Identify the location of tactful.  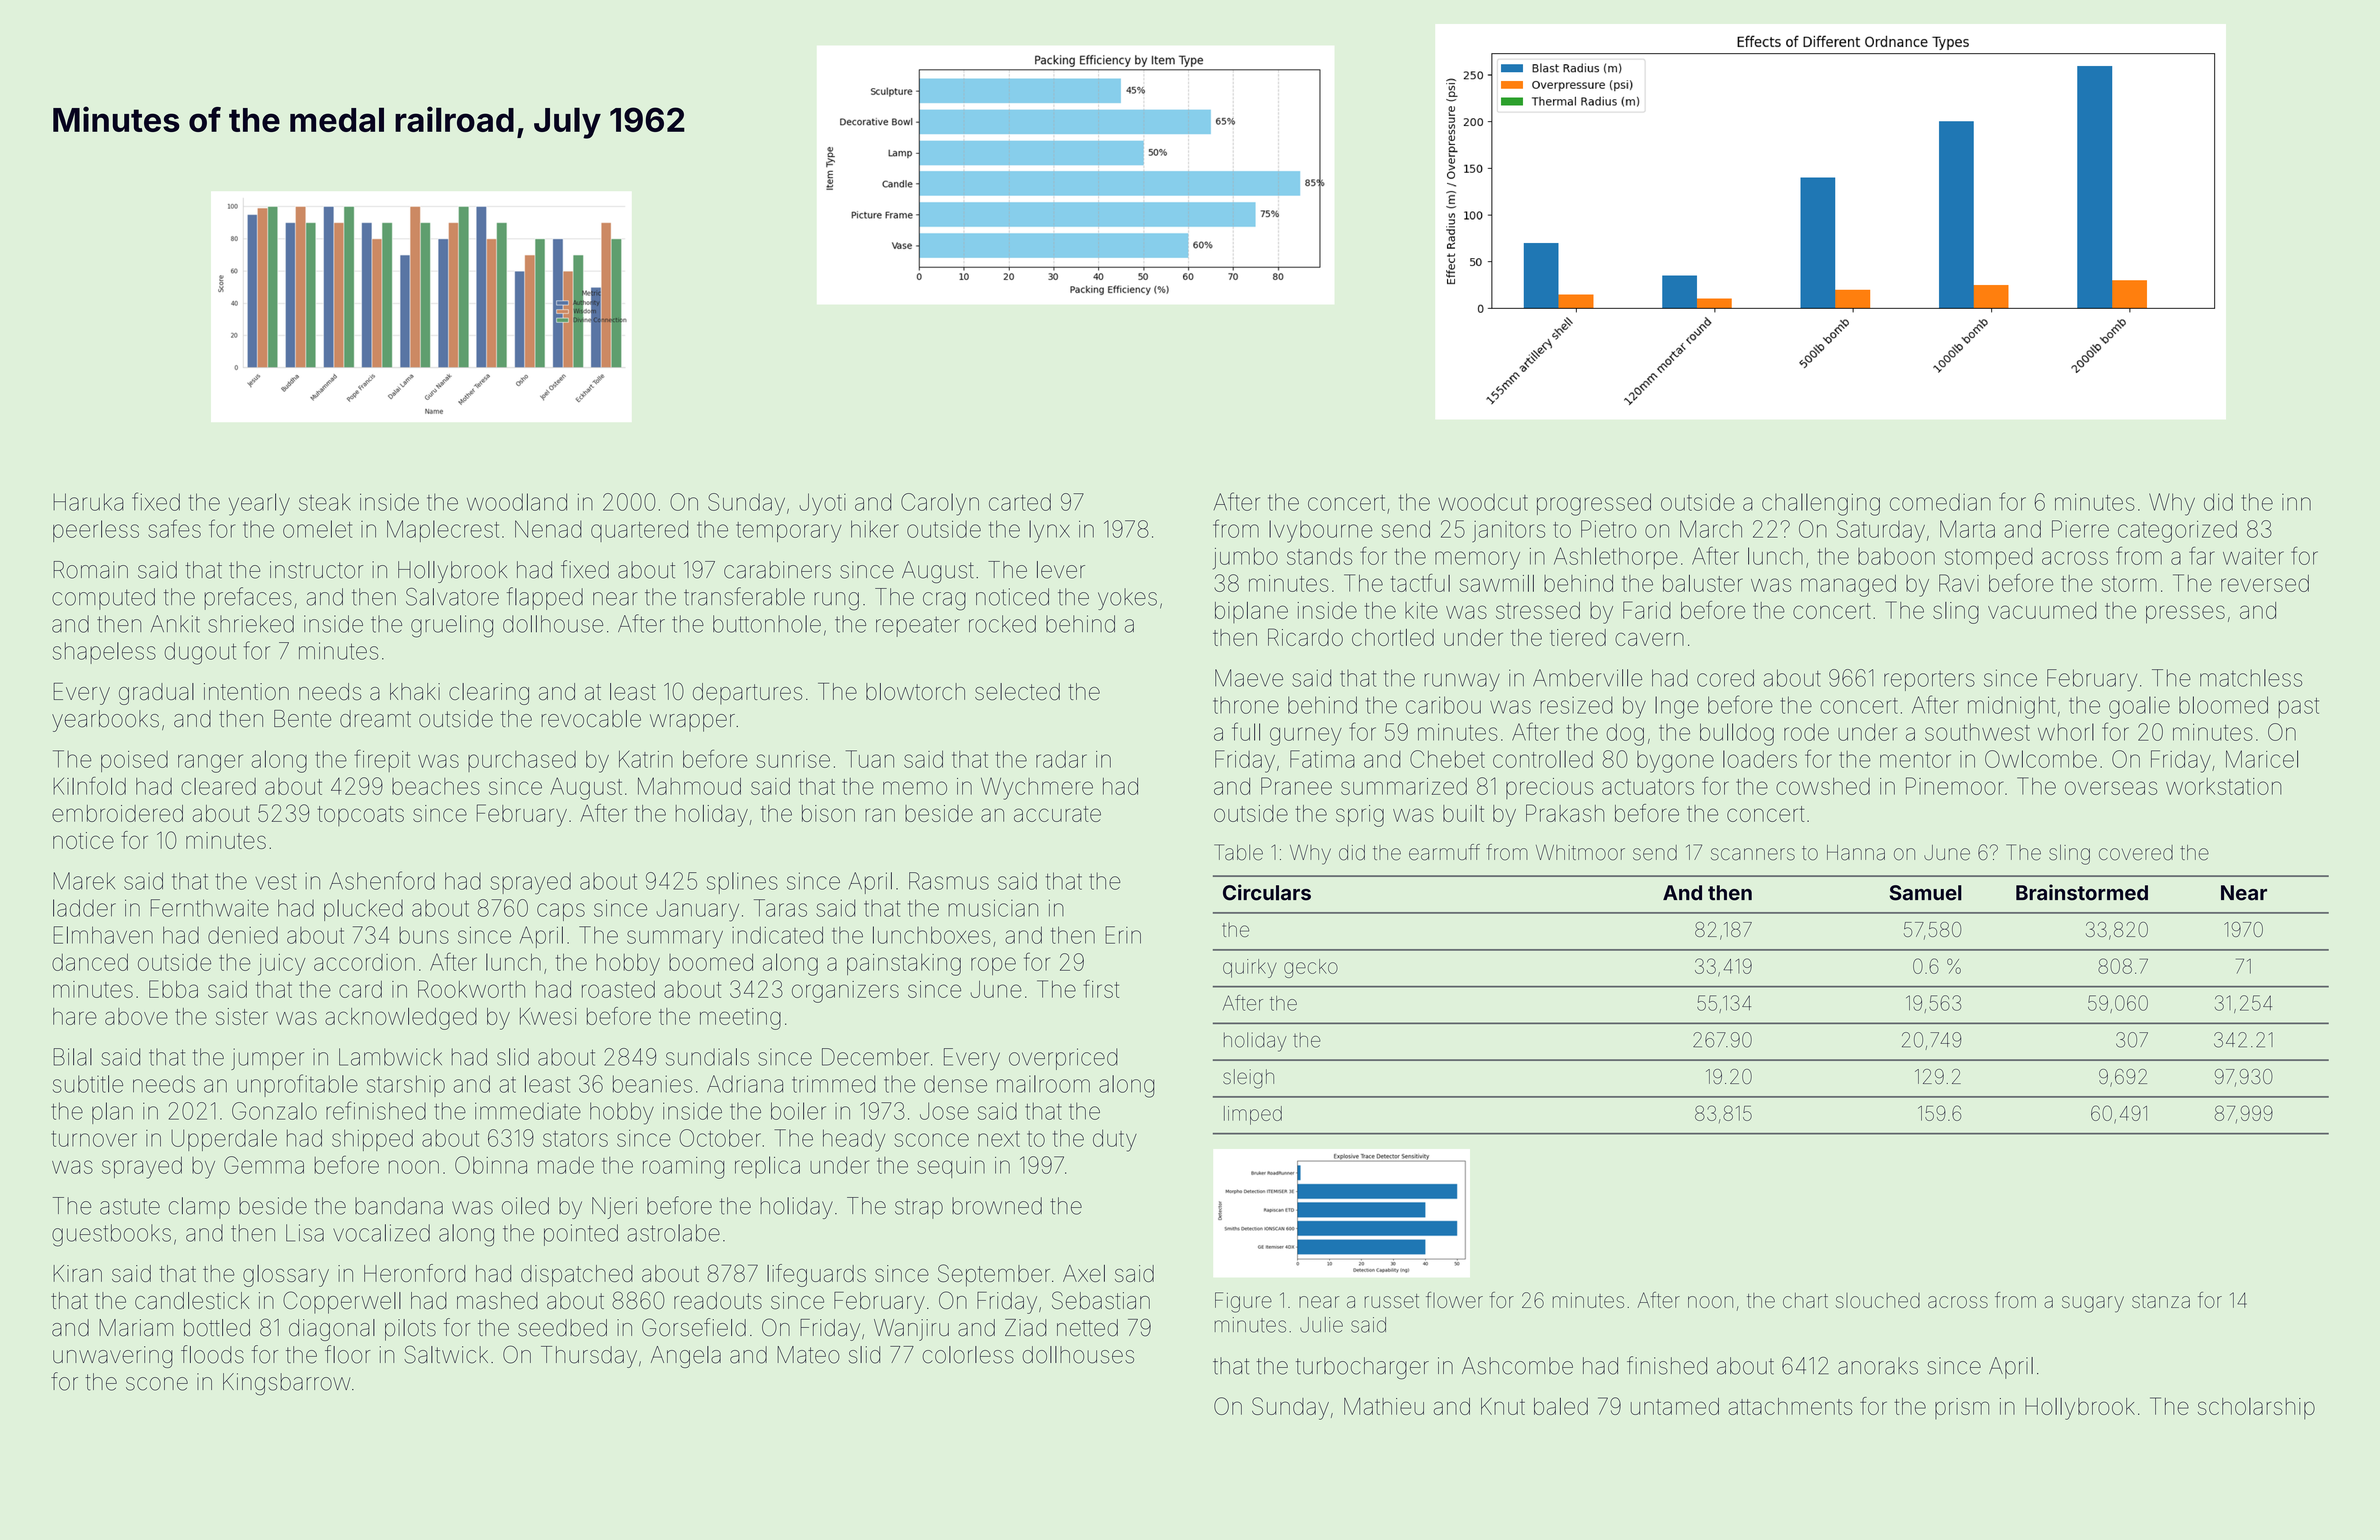
(1420, 583).
